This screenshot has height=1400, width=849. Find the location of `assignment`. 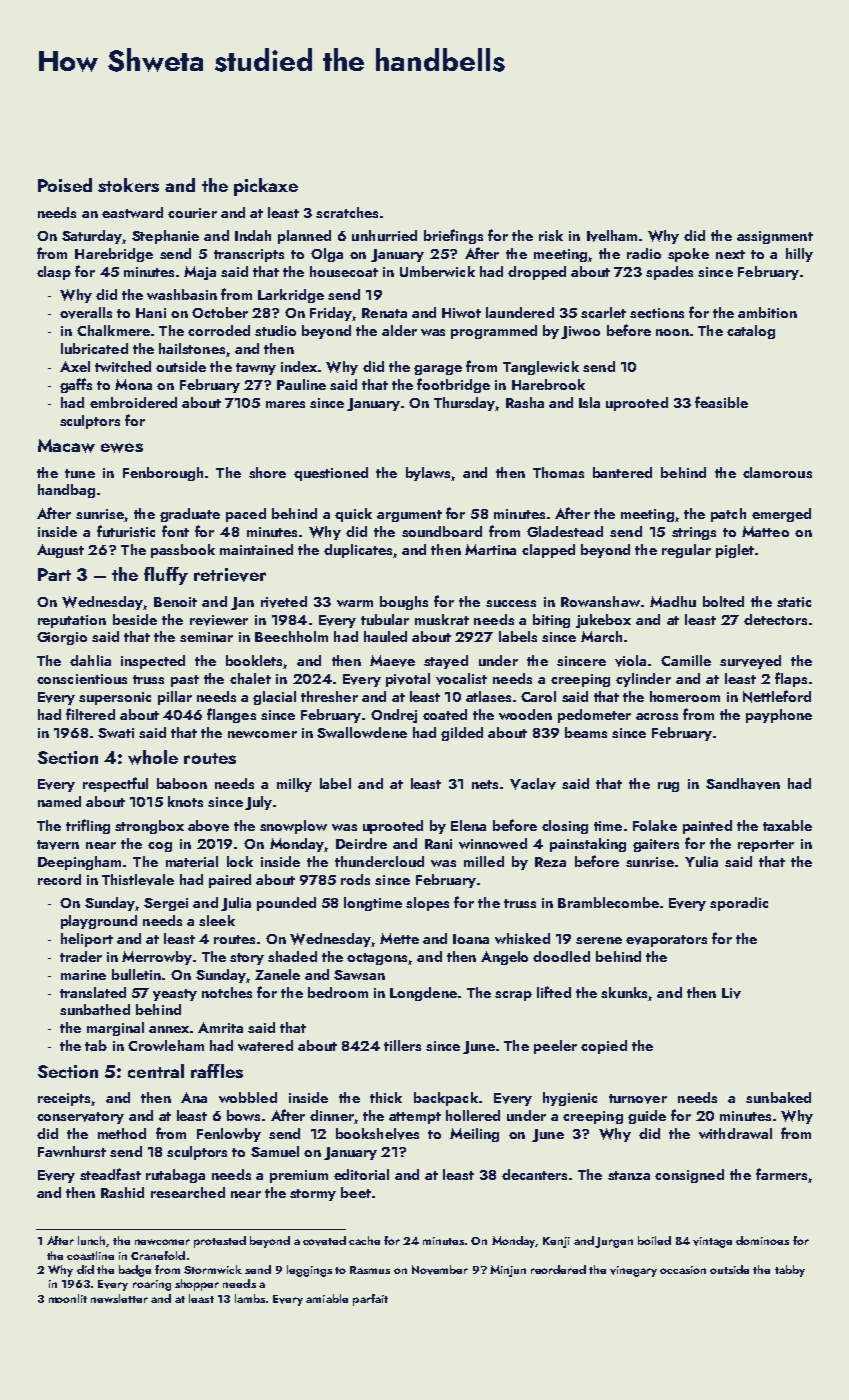

assignment is located at coordinates (775, 237).
